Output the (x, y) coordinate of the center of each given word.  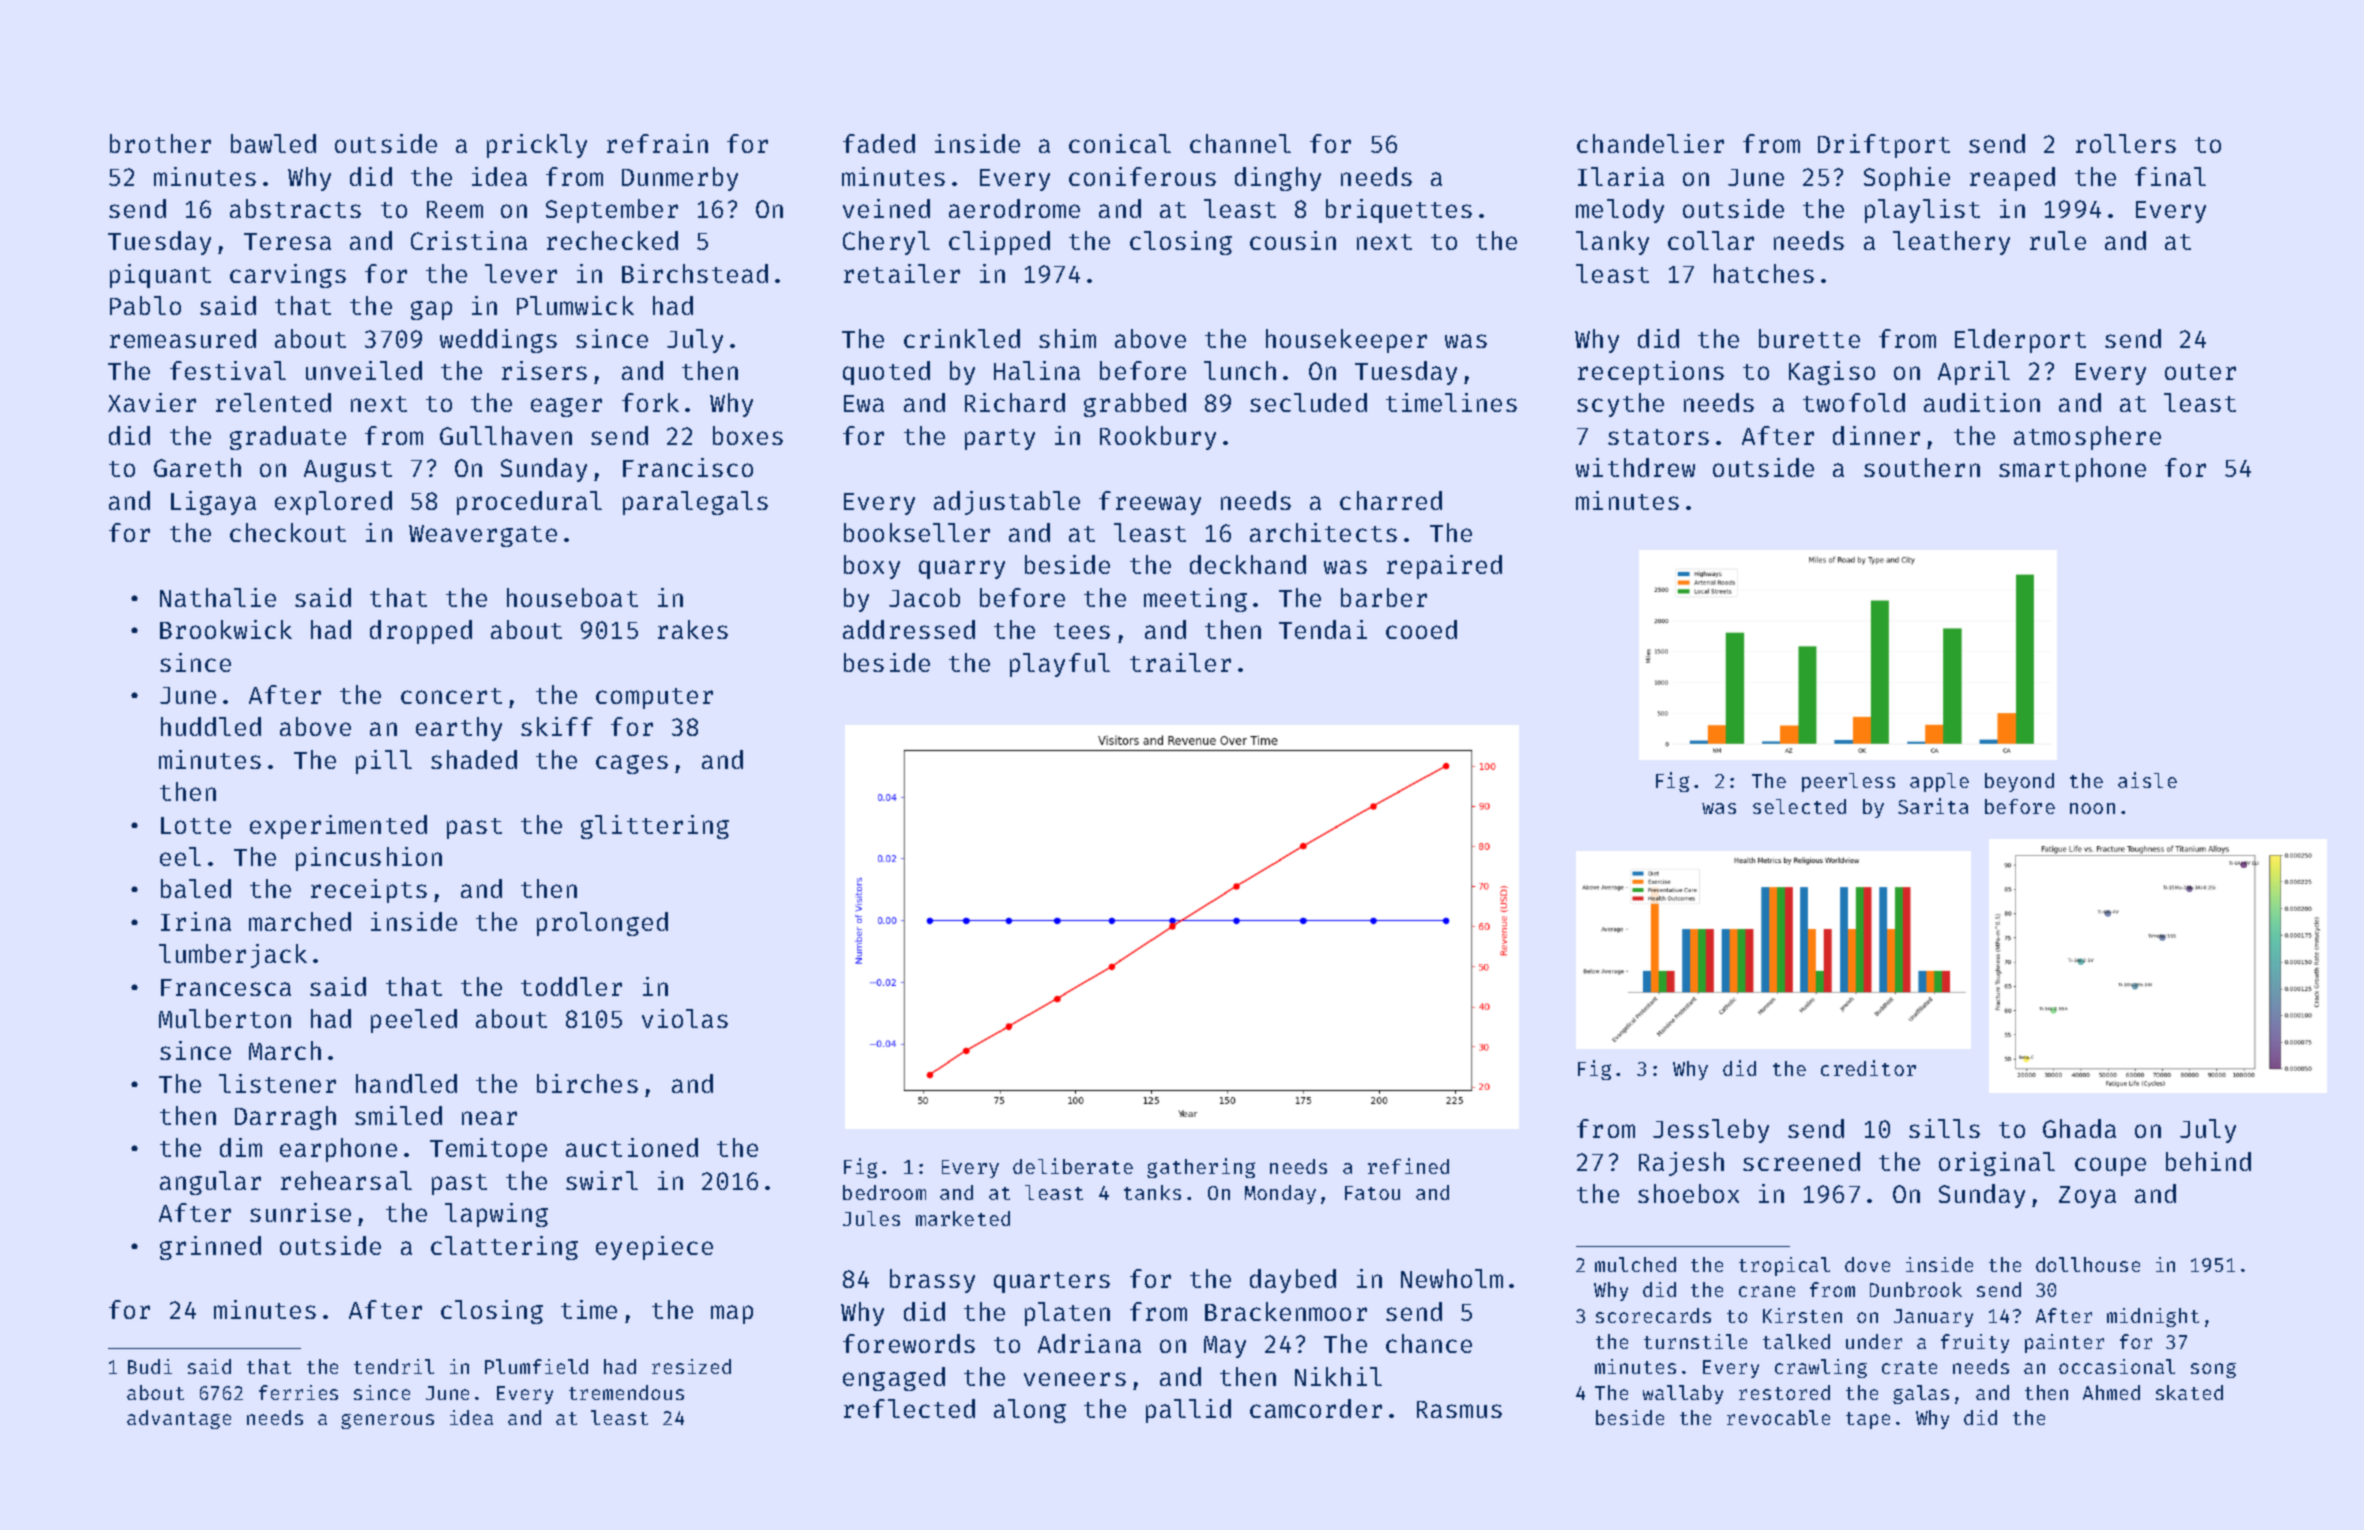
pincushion (369, 859)
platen (1067, 1314)
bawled (273, 143)
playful (1060, 665)
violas (685, 1018)
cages (632, 764)
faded (879, 143)
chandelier (1650, 143)
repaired (1444, 567)
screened (1801, 1161)
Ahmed (2111, 1392)
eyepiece (654, 1248)
